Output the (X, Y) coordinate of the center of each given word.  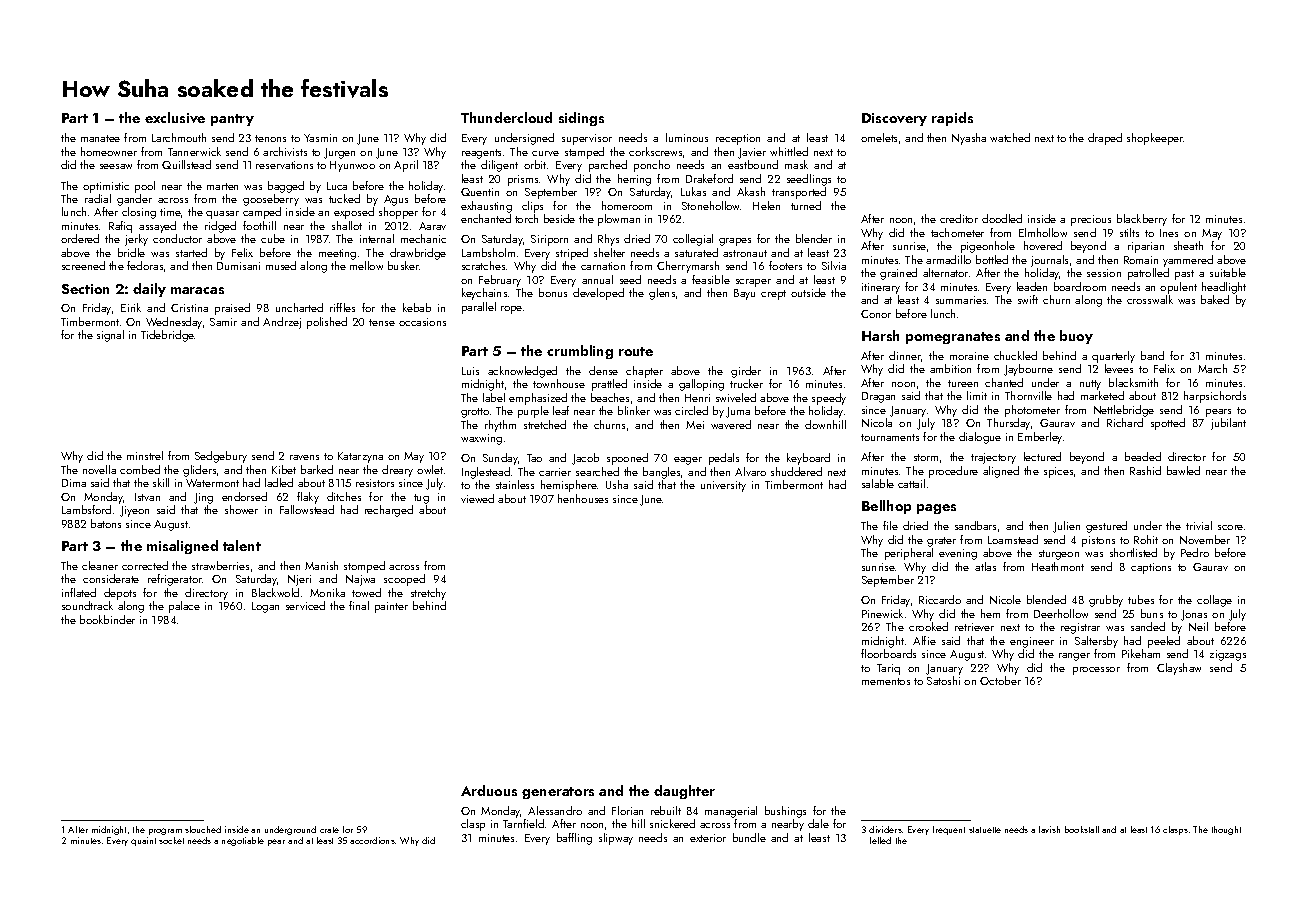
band (1152, 355)
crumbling (580, 352)
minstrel (145, 455)
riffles (342, 307)
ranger (1074, 657)
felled (880, 840)
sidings (581, 119)
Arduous (489, 790)
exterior (708, 838)
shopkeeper (1155, 139)
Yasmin (320, 138)
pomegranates (953, 338)
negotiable (243, 841)
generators (558, 793)
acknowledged (522, 372)
